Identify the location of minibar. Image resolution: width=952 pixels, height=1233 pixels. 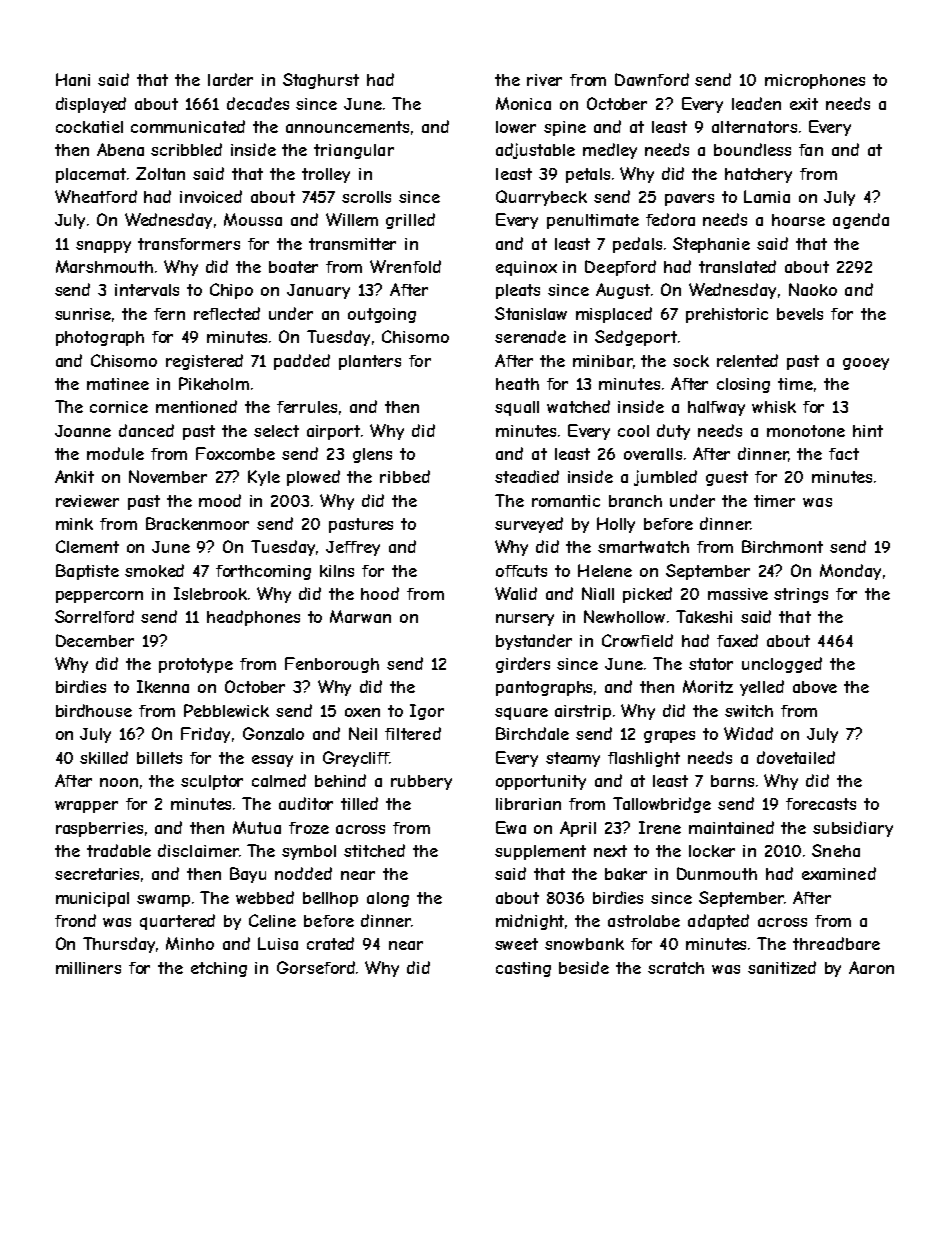
(603, 361).
